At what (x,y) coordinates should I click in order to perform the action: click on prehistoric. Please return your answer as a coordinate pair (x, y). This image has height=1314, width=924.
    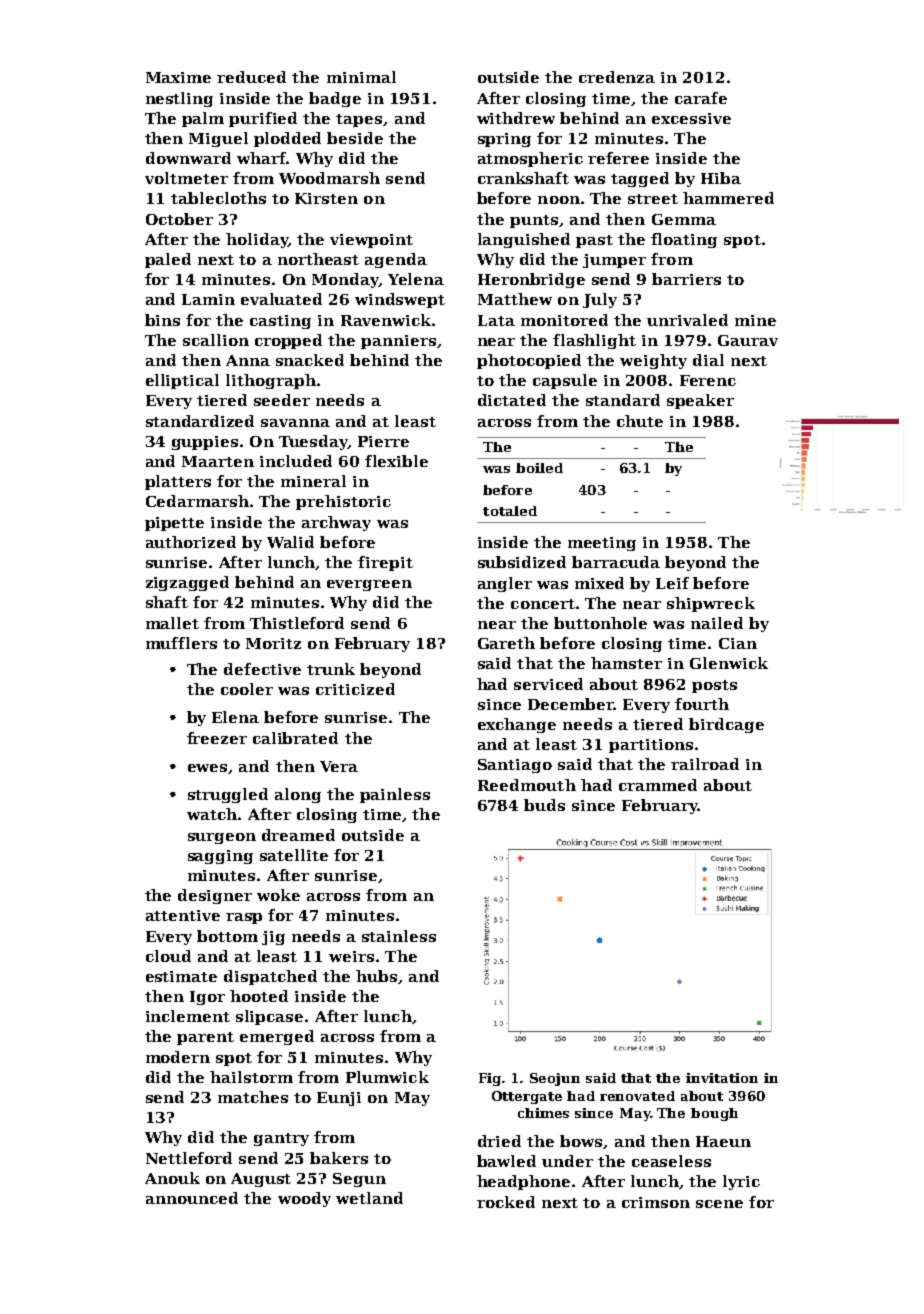
    Looking at the image, I should click on (343, 502).
